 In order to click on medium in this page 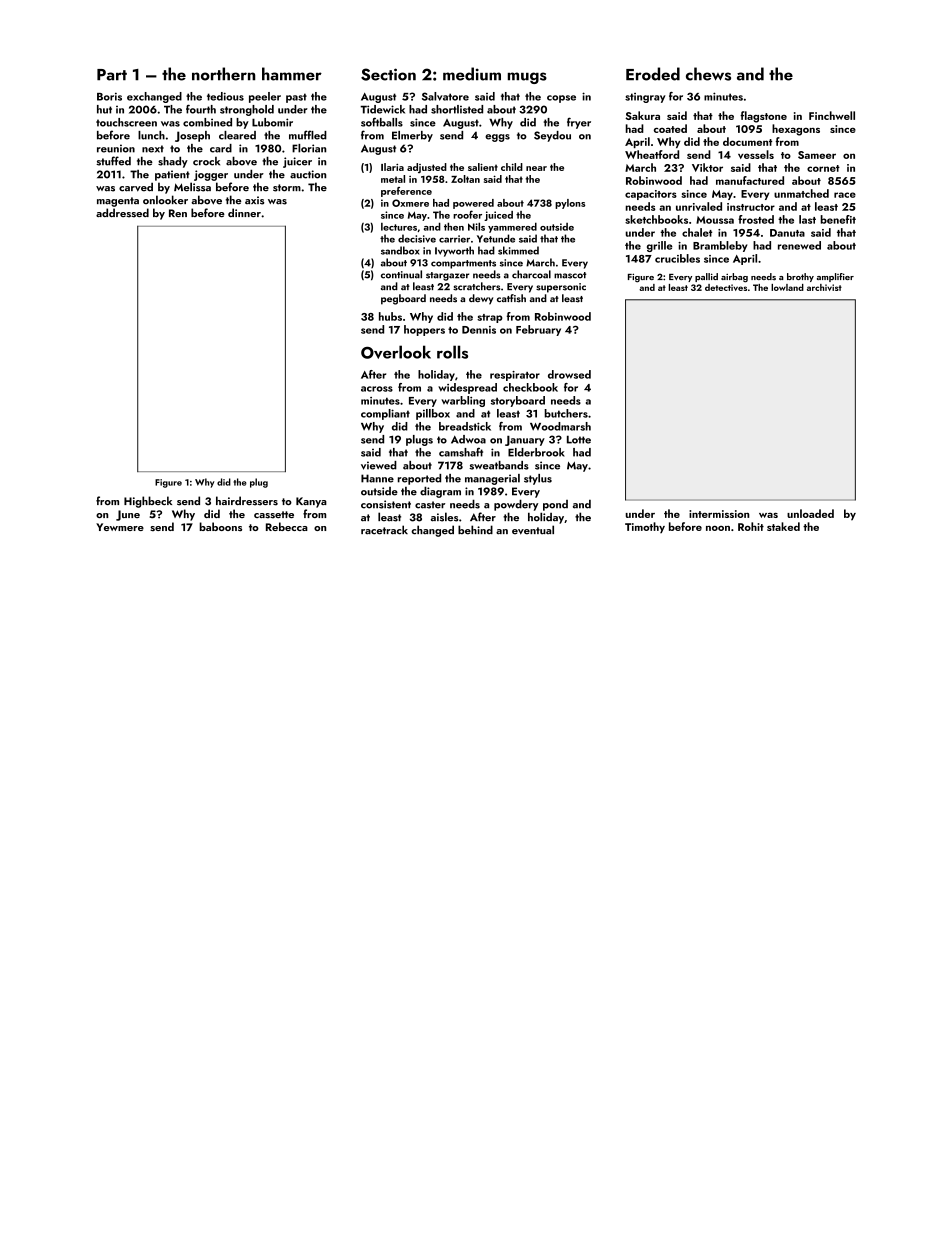, I will do `click(472, 74)`.
